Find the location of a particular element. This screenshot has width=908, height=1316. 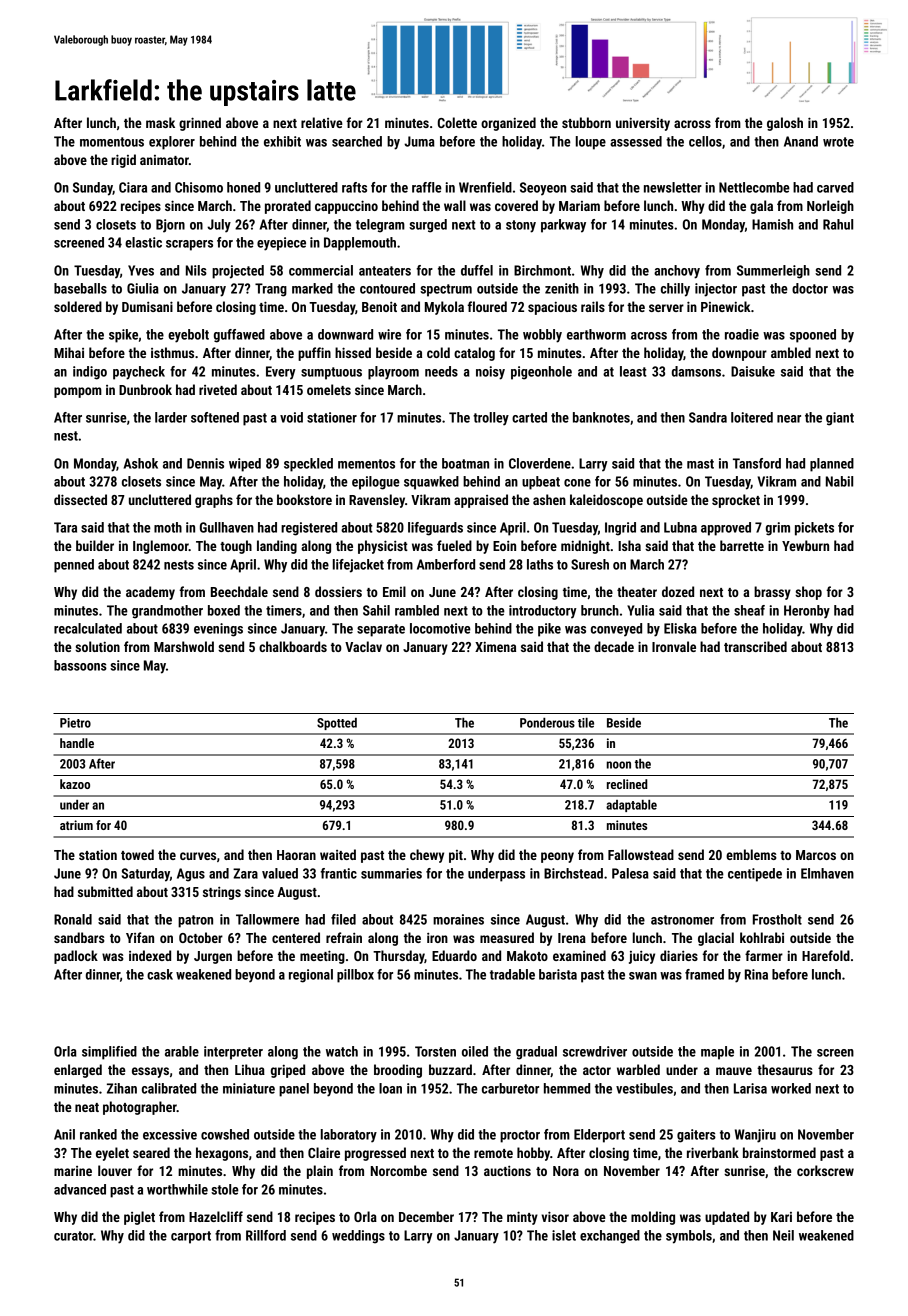

mask is located at coordinates (160, 122).
